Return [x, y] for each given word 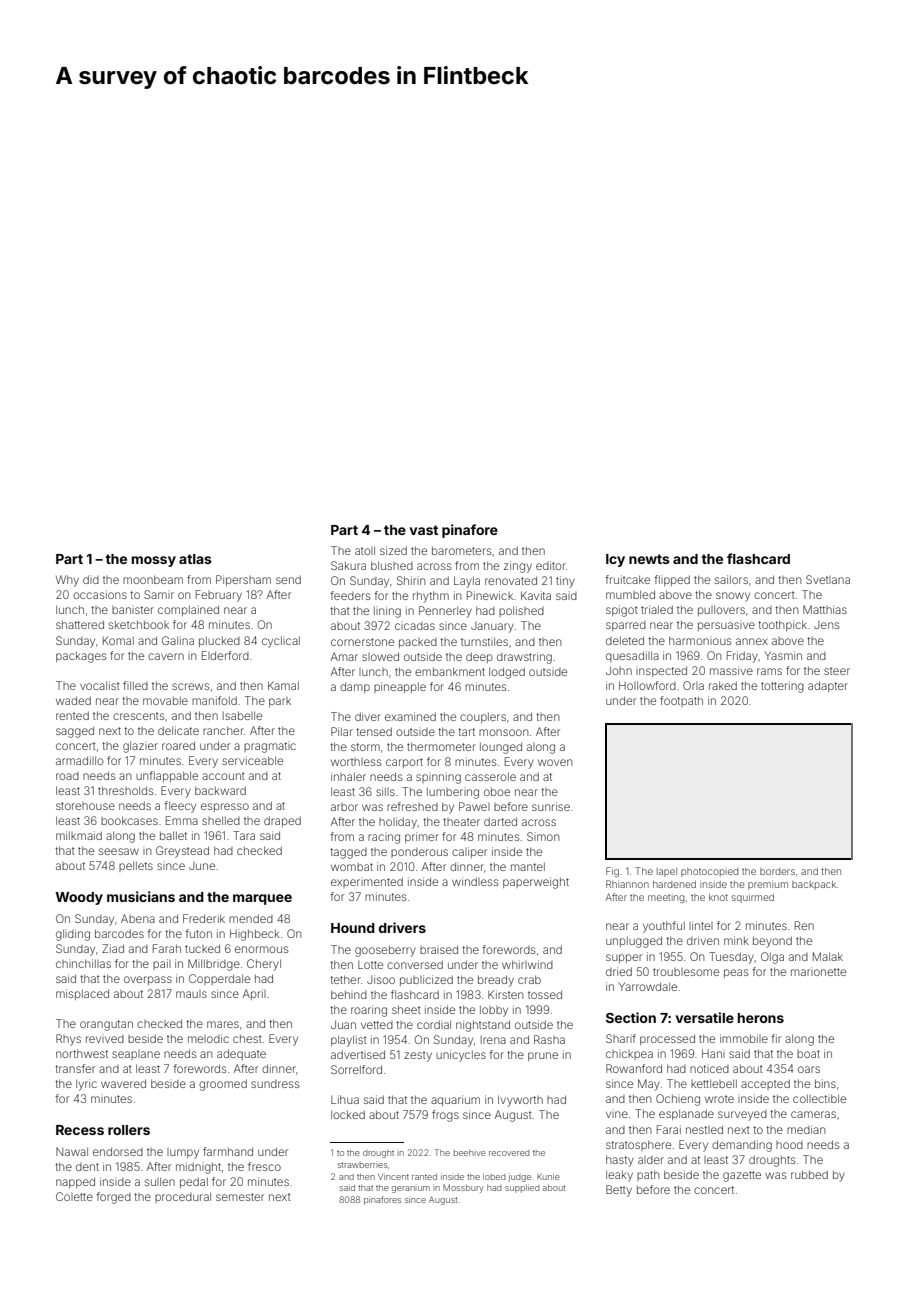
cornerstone [362, 642]
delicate [178, 730]
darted [500, 821]
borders [777, 871]
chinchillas [83, 963]
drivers [402, 927]
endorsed [118, 1151]
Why [67, 581]
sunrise [551, 806]
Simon [543, 836]
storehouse [85, 806]
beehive [469, 1153]
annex [752, 641]
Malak [828, 956]
